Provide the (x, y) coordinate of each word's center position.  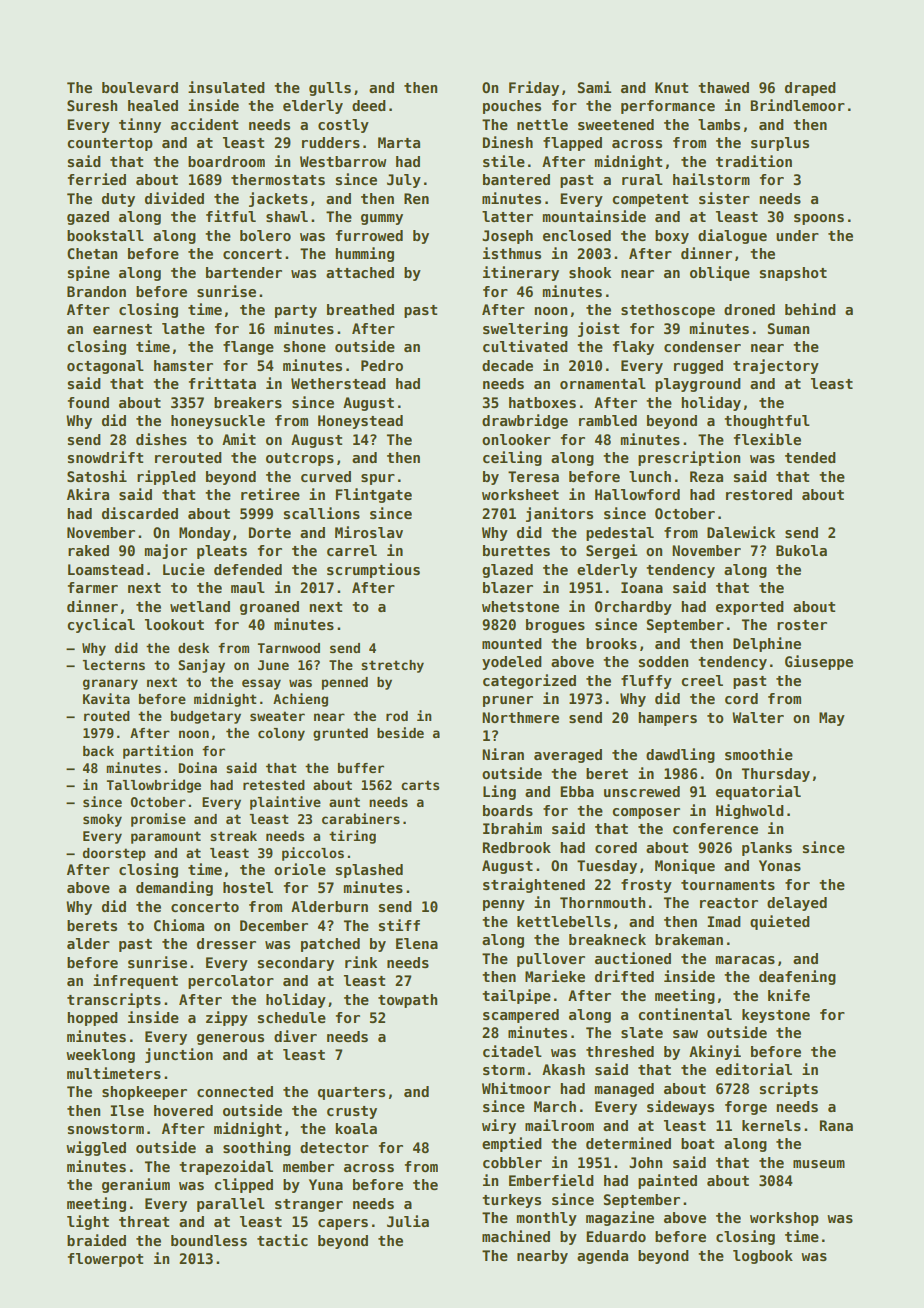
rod (397, 716)
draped (810, 89)
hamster (183, 365)
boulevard (140, 87)
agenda (602, 1257)
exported (750, 608)
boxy (672, 237)
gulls (330, 89)
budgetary (206, 717)
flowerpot (105, 1260)
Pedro (382, 365)
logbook (763, 1257)
